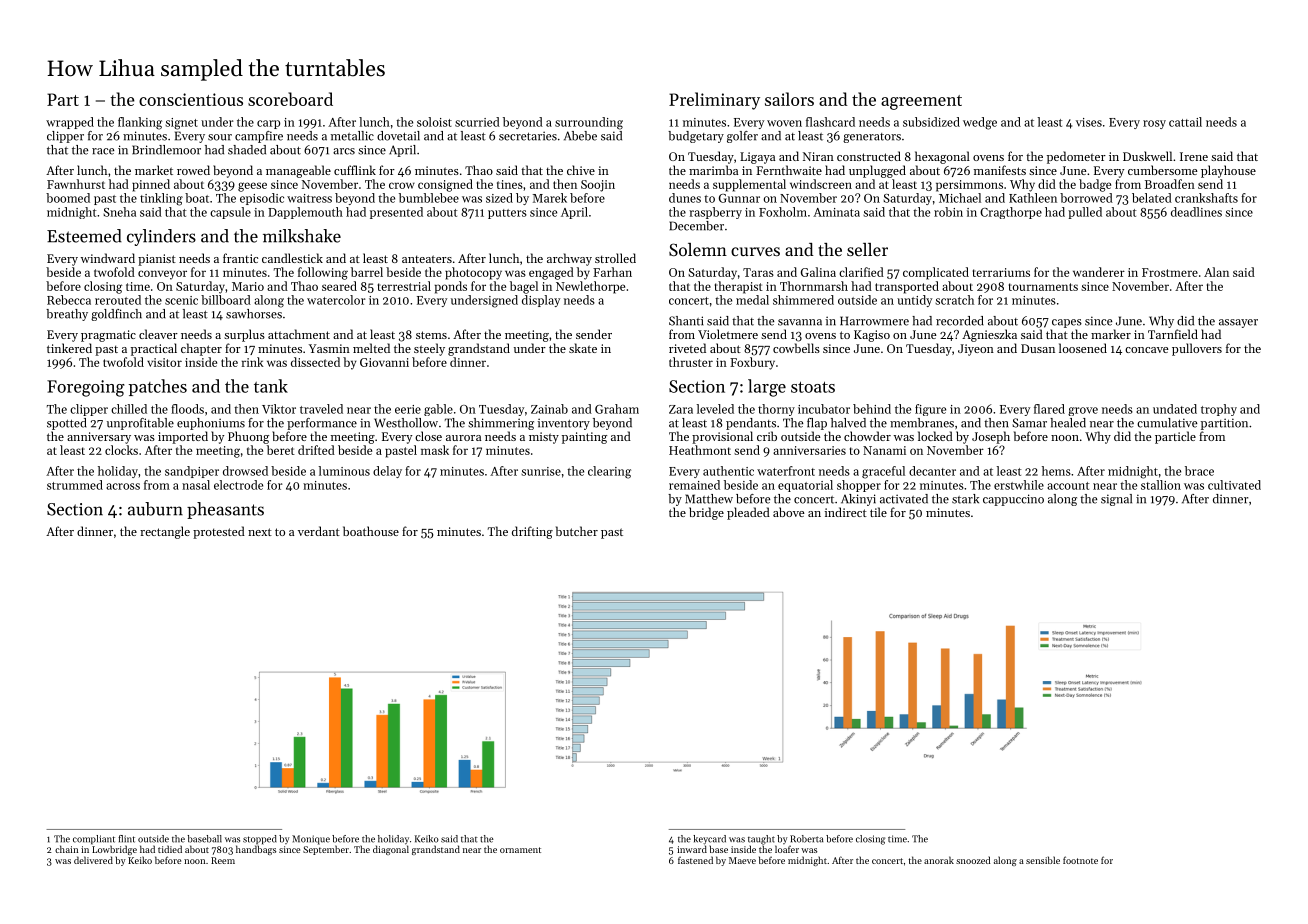 This screenshot has width=1308, height=924. Describe the element at coordinates (714, 101) in the screenshot. I see `Preliminary` at that location.
